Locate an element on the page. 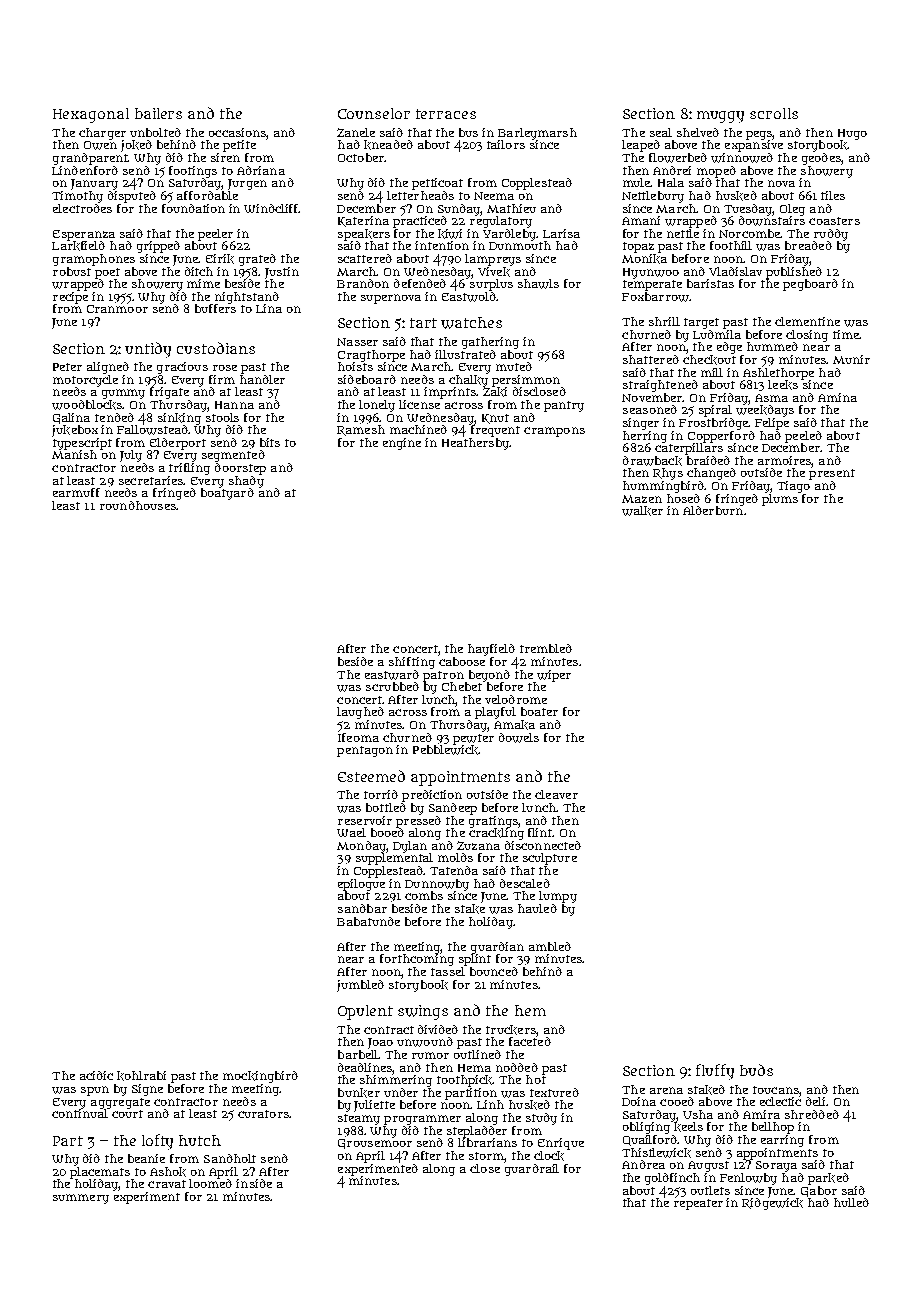 The height and width of the page is (1308, 924). bounced is located at coordinates (494, 971).
